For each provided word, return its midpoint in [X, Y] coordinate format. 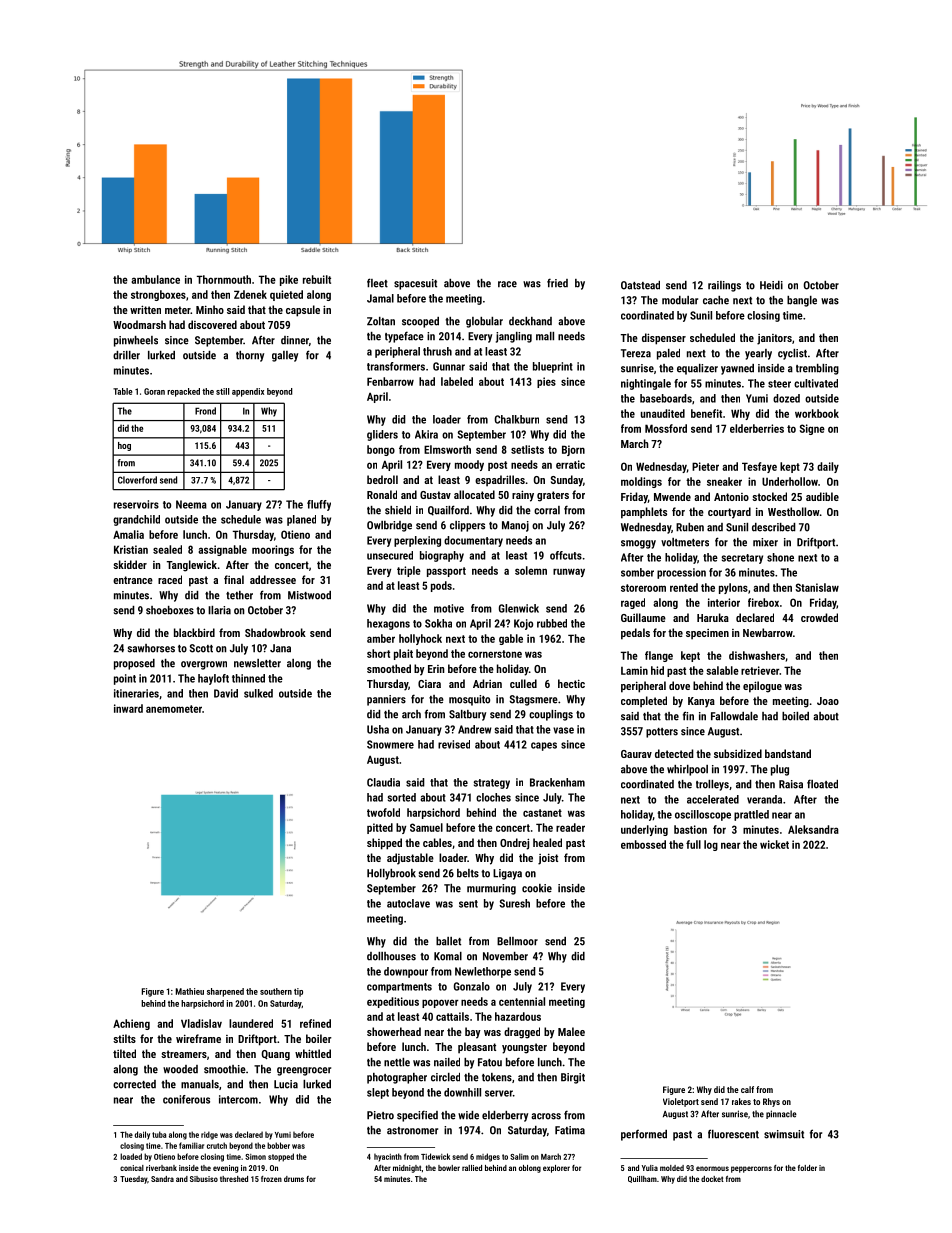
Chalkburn [516, 419]
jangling [514, 337]
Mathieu [190, 991]
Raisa [791, 784]
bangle [802, 301]
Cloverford [137, 480]
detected [674, 753]
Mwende [672, 496]
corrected [134, 1084]
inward [128, 708]
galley [285, 356]
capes [544, 746]
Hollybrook [391, 874]
